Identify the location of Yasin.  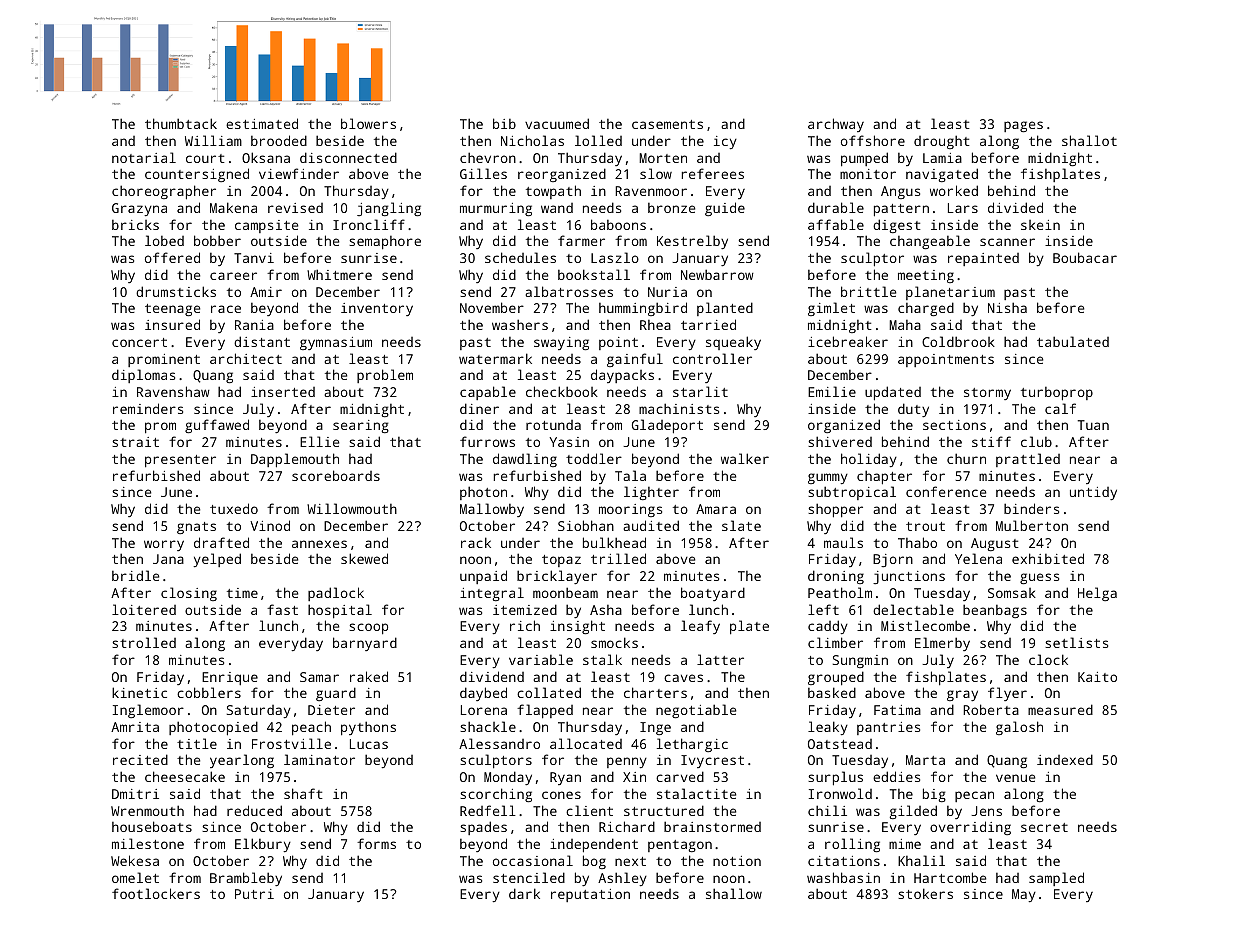
(569, 442).
